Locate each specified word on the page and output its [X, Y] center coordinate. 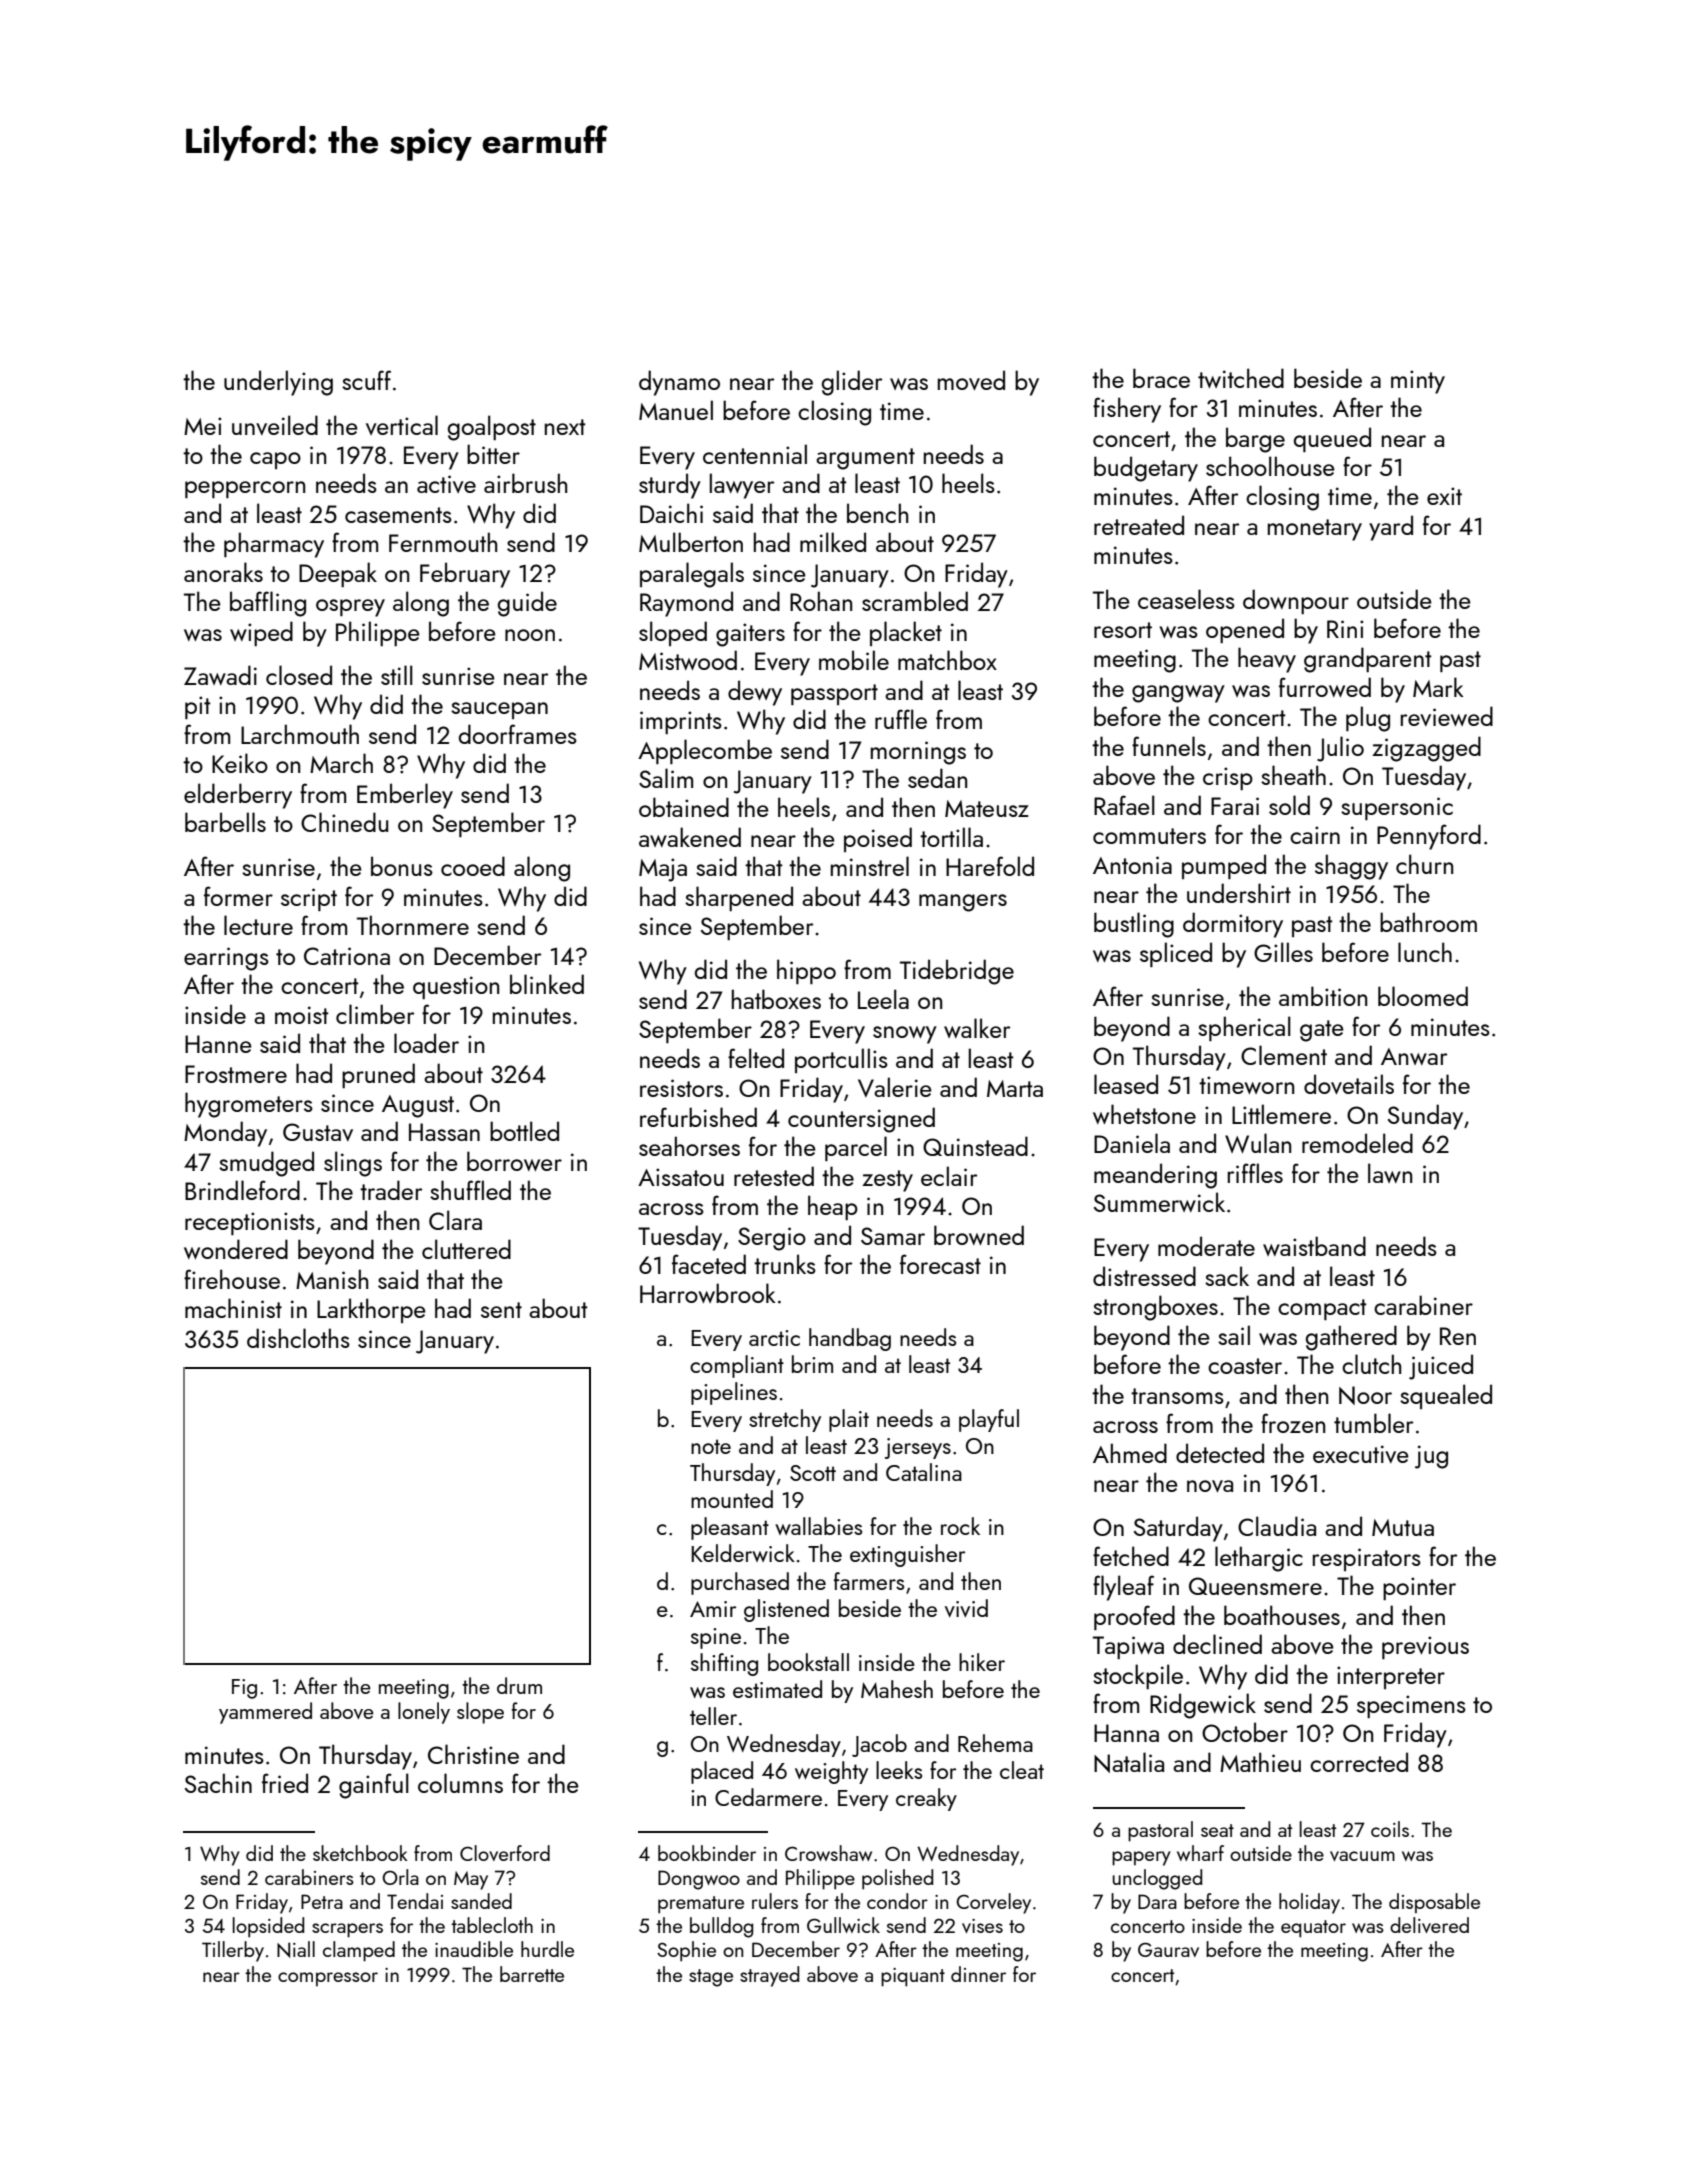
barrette [532, 1974]
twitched [1241, 378]
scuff [366, 380]
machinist [233, 1308]
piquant [913, 1977]
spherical [1244, 1028]
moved [971, 380]
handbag [850, 1339]
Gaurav [1168, 1949]
